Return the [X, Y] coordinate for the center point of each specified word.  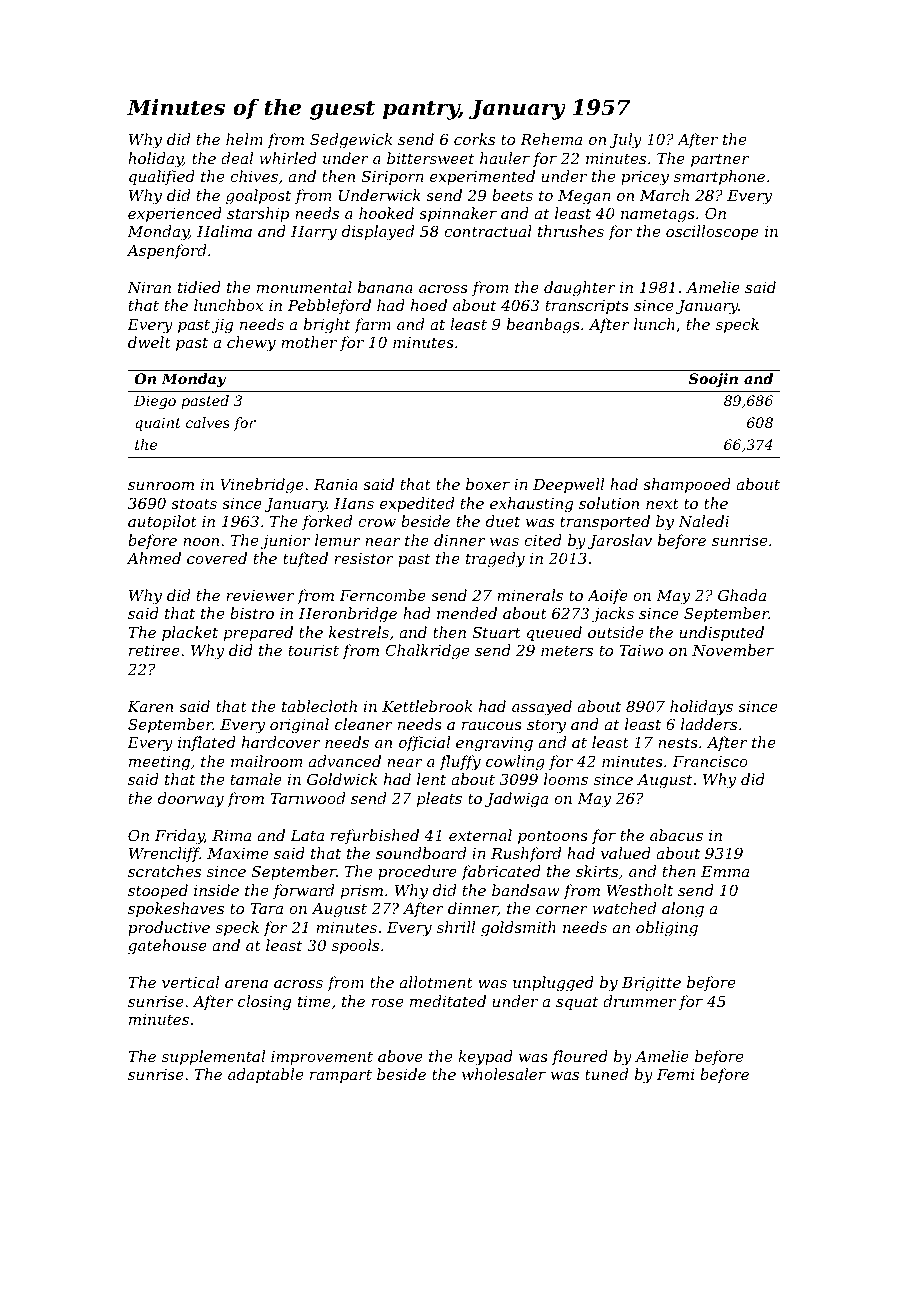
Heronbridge [348, 615]
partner [720, 160]
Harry [314, 233]
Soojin [713, 380]
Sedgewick [351, 141]
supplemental [213, 1057]
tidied [199, 287]
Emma [725, 871]
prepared [258, 633]
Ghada [742, 595]
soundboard [421, 853]
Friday [179, 837]
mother [309, 342]
